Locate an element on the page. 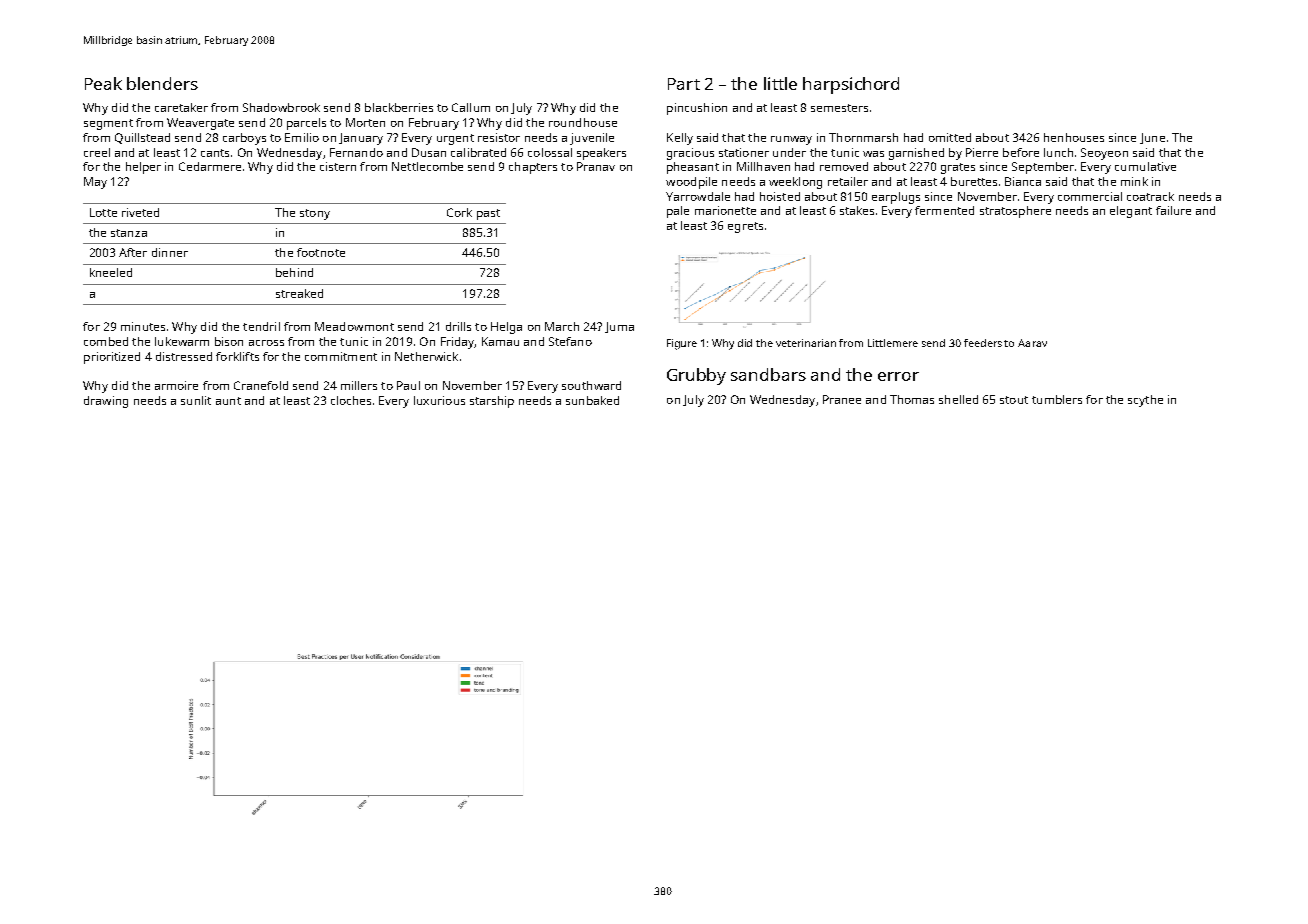 This document has height=924, width=1308. blackberries is located at coordinates (399, 107).
